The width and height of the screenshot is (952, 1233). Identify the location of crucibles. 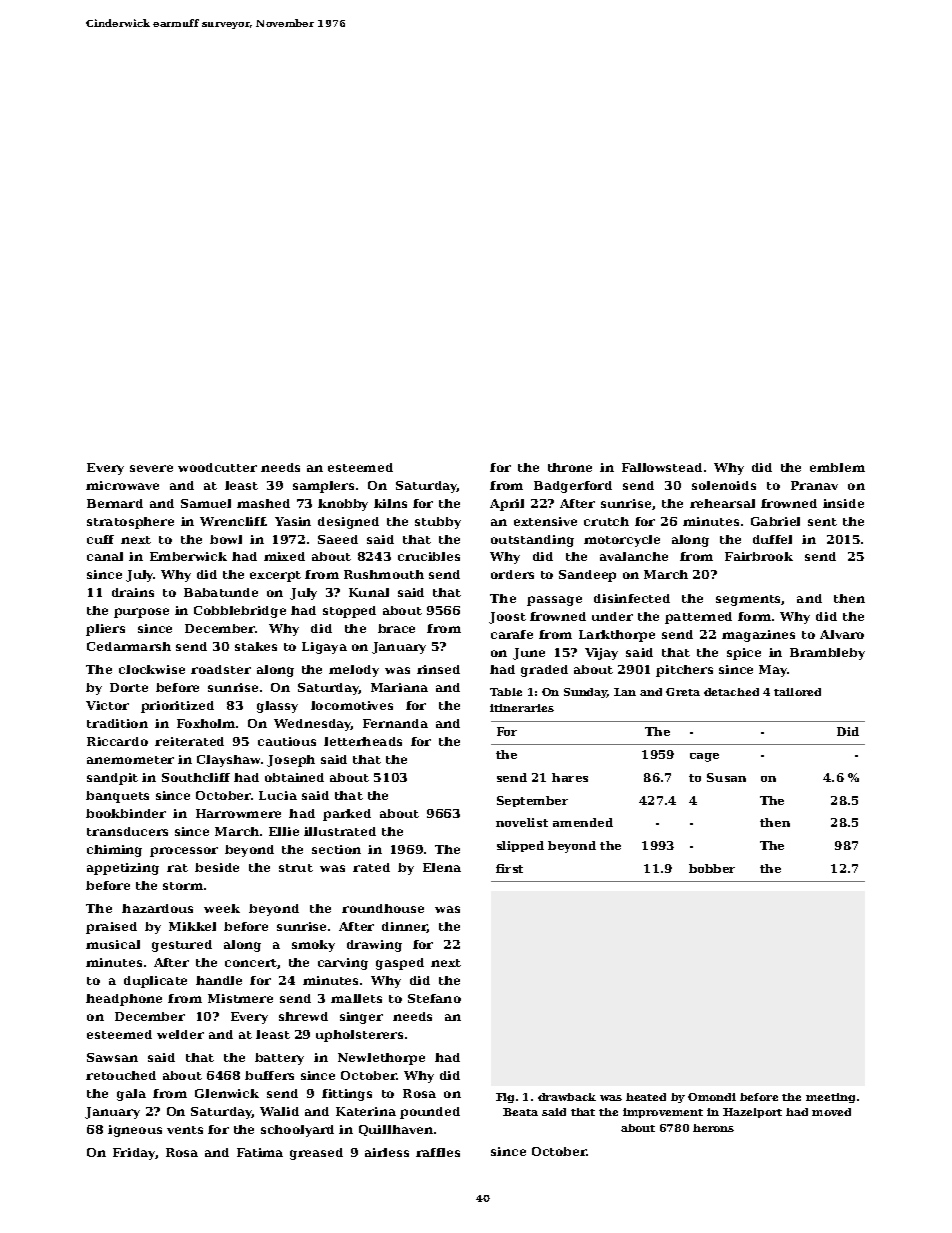
(429, 556).
